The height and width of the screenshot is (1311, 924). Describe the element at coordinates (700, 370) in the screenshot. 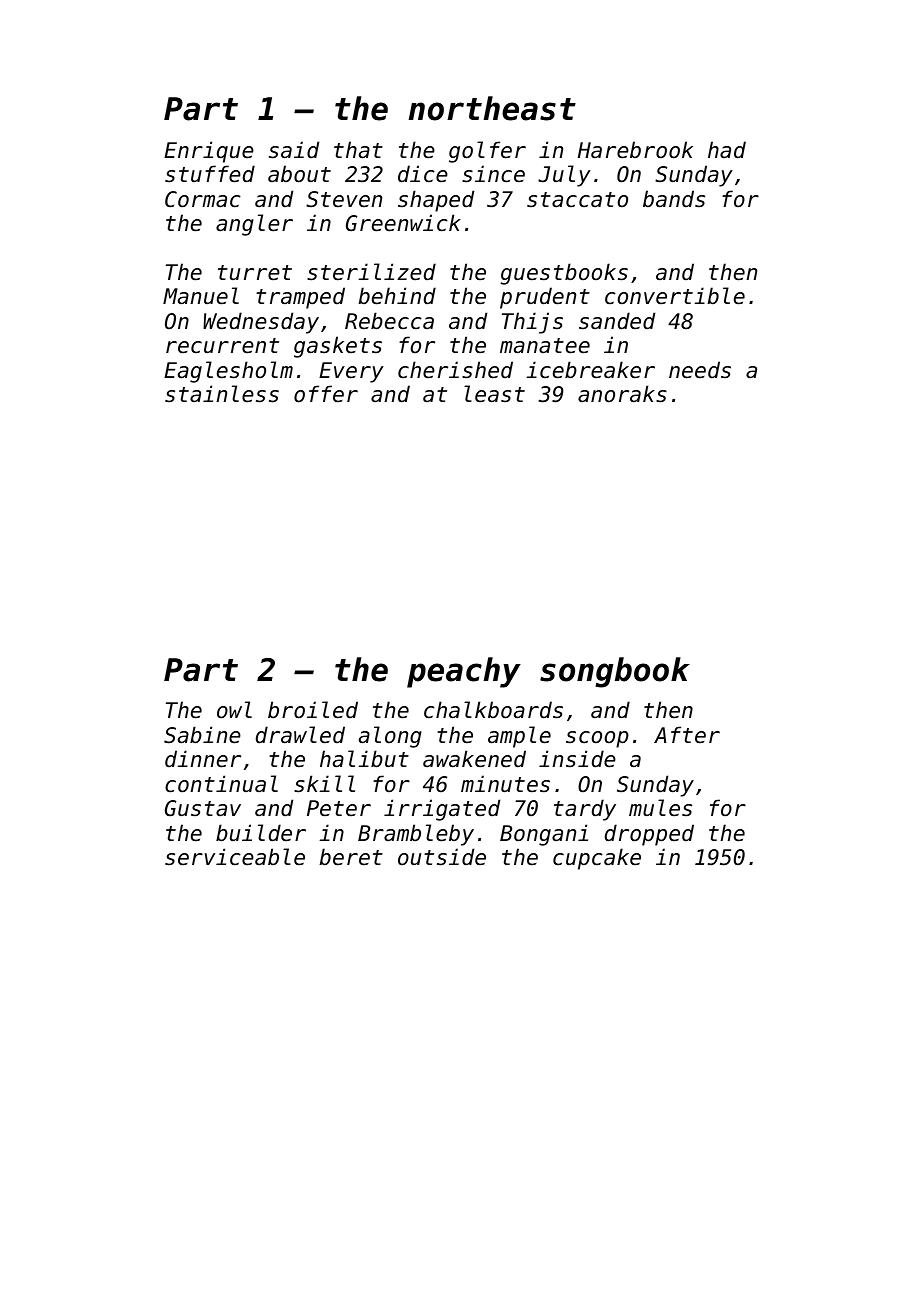

I see `needs` at that location.
